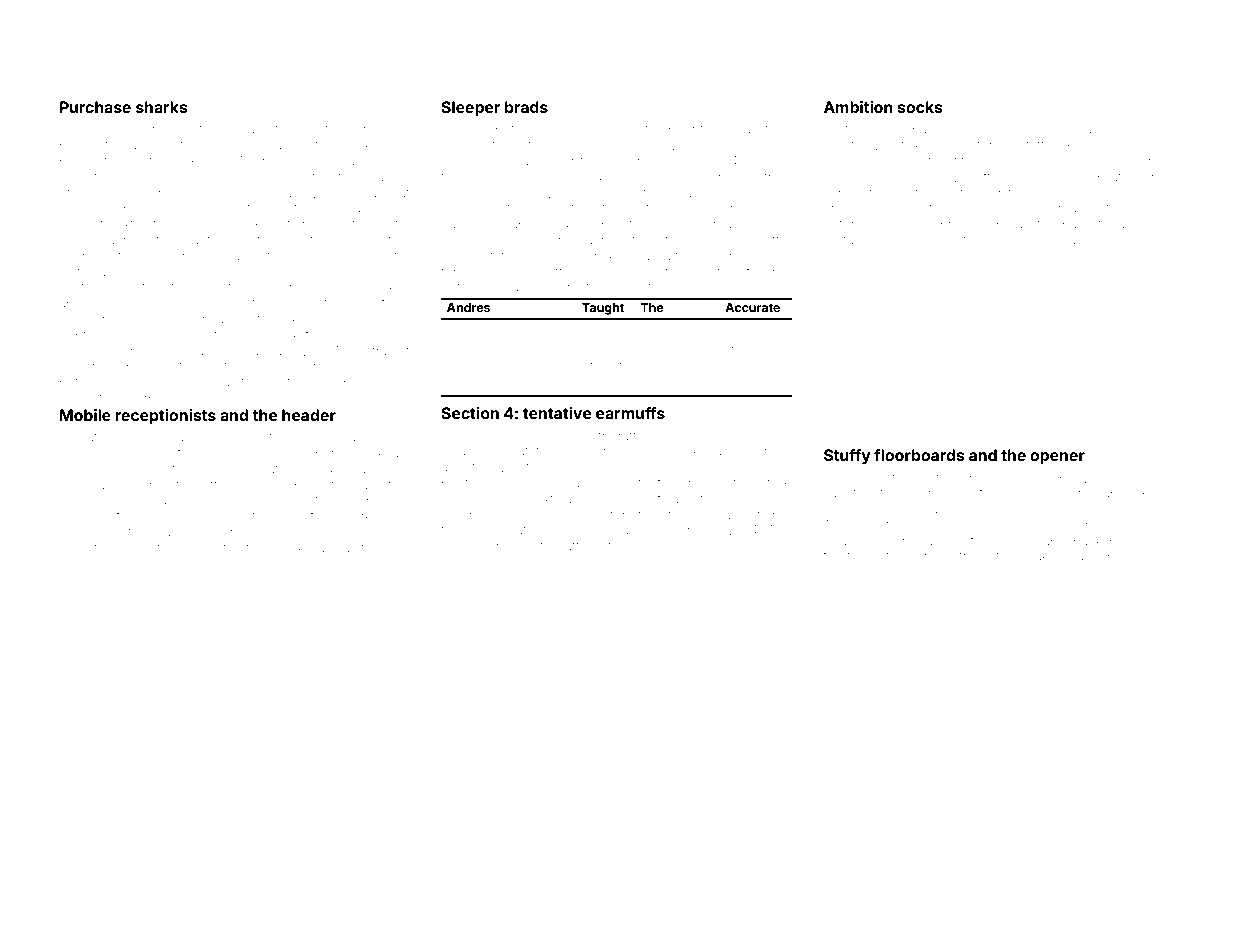 The width and height of the screenshot is (1233, 952). Describe the element at coordinates (227, 484) in the screenshot. I see `offshore` at that location.
